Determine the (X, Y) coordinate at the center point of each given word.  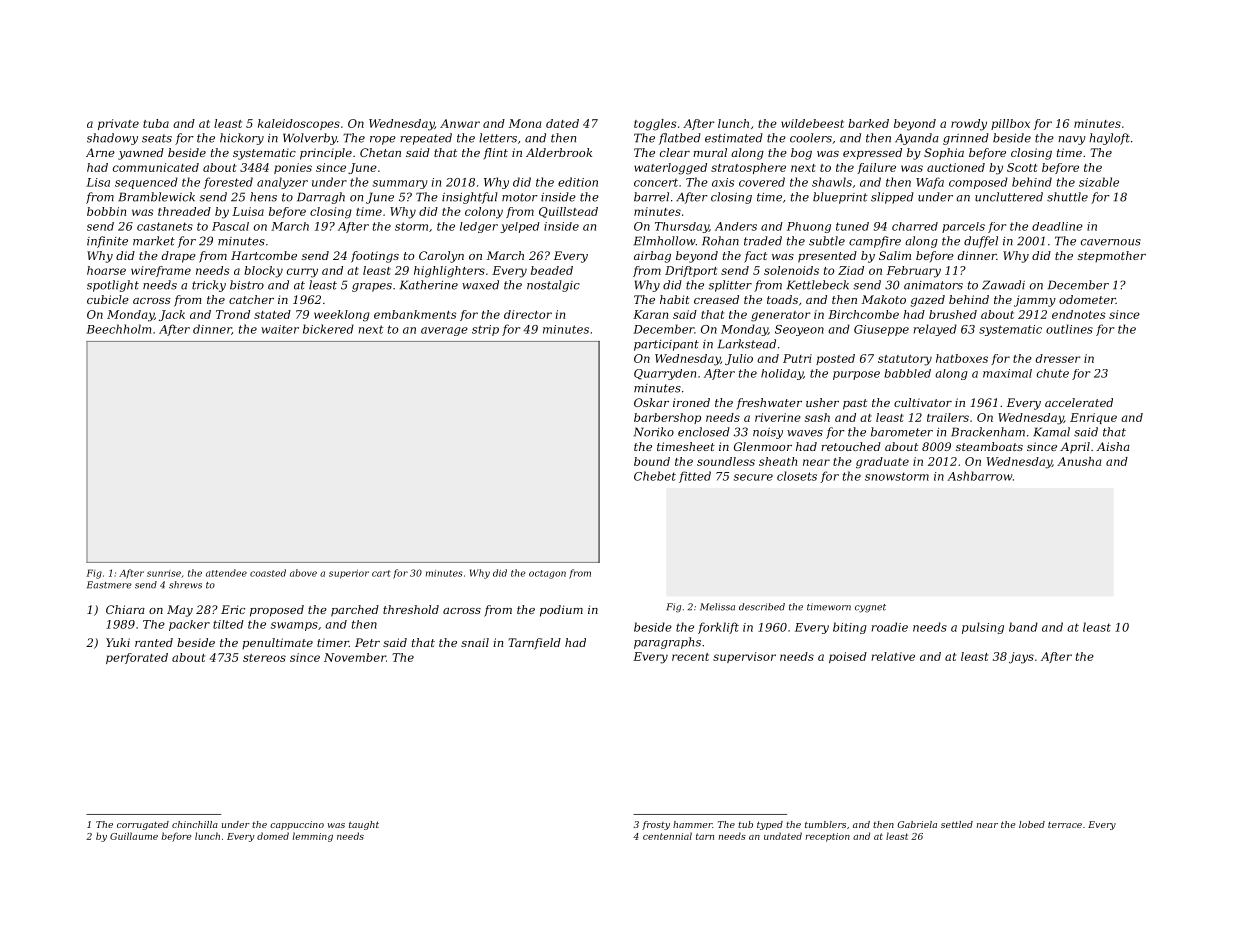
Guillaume (134, 836)
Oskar (651, 402)
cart (381, 573)
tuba (156, 123)
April (1075, 448)
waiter (280, 329)
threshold (411, 609)
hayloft (1109, 139)
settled (957, 824)
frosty (656, 825)
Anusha (1079, 461)
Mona (525, 123)
